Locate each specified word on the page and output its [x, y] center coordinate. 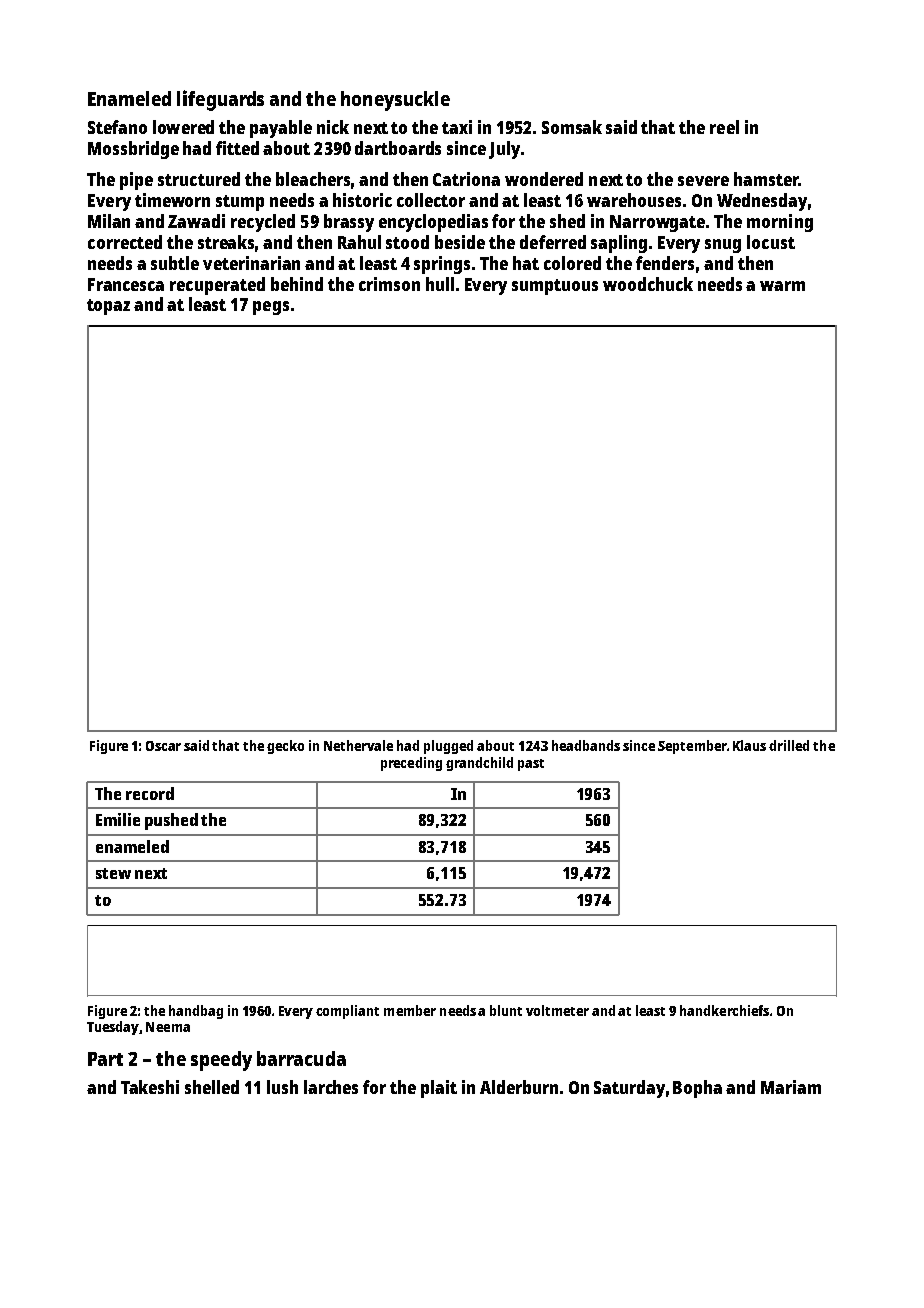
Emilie [118, 819]
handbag [196, 1012]
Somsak [572, 127]
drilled [789, 745]
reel [724, 127]
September [692, 747]
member [410, 1010]
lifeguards [220, 100]
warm [782, 286]
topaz [108, 307]
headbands [586, 745]
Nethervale [358, 745]
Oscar [163, 746]
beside [460, 242]
